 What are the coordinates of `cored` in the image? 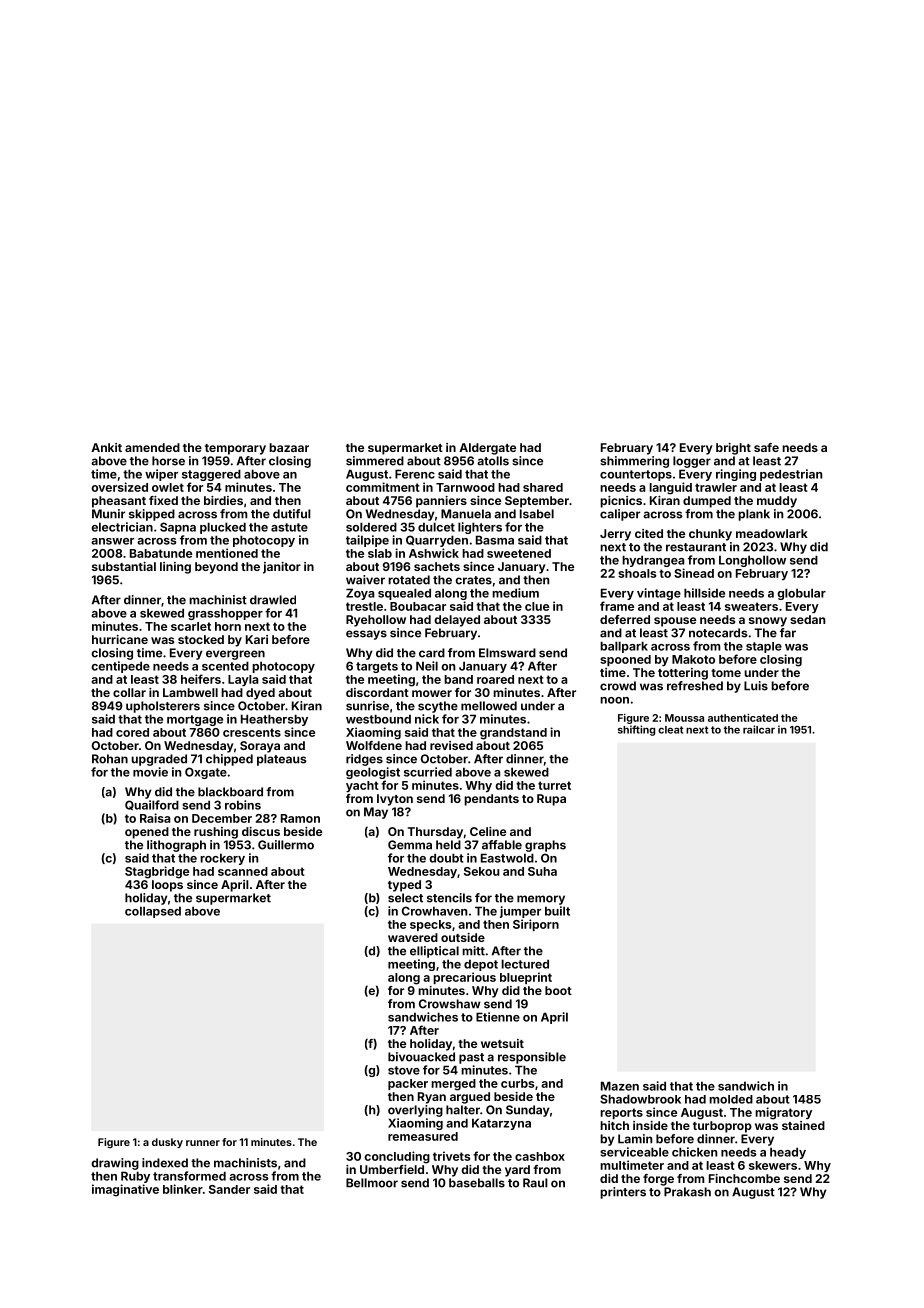 It's located at (132, 732).
